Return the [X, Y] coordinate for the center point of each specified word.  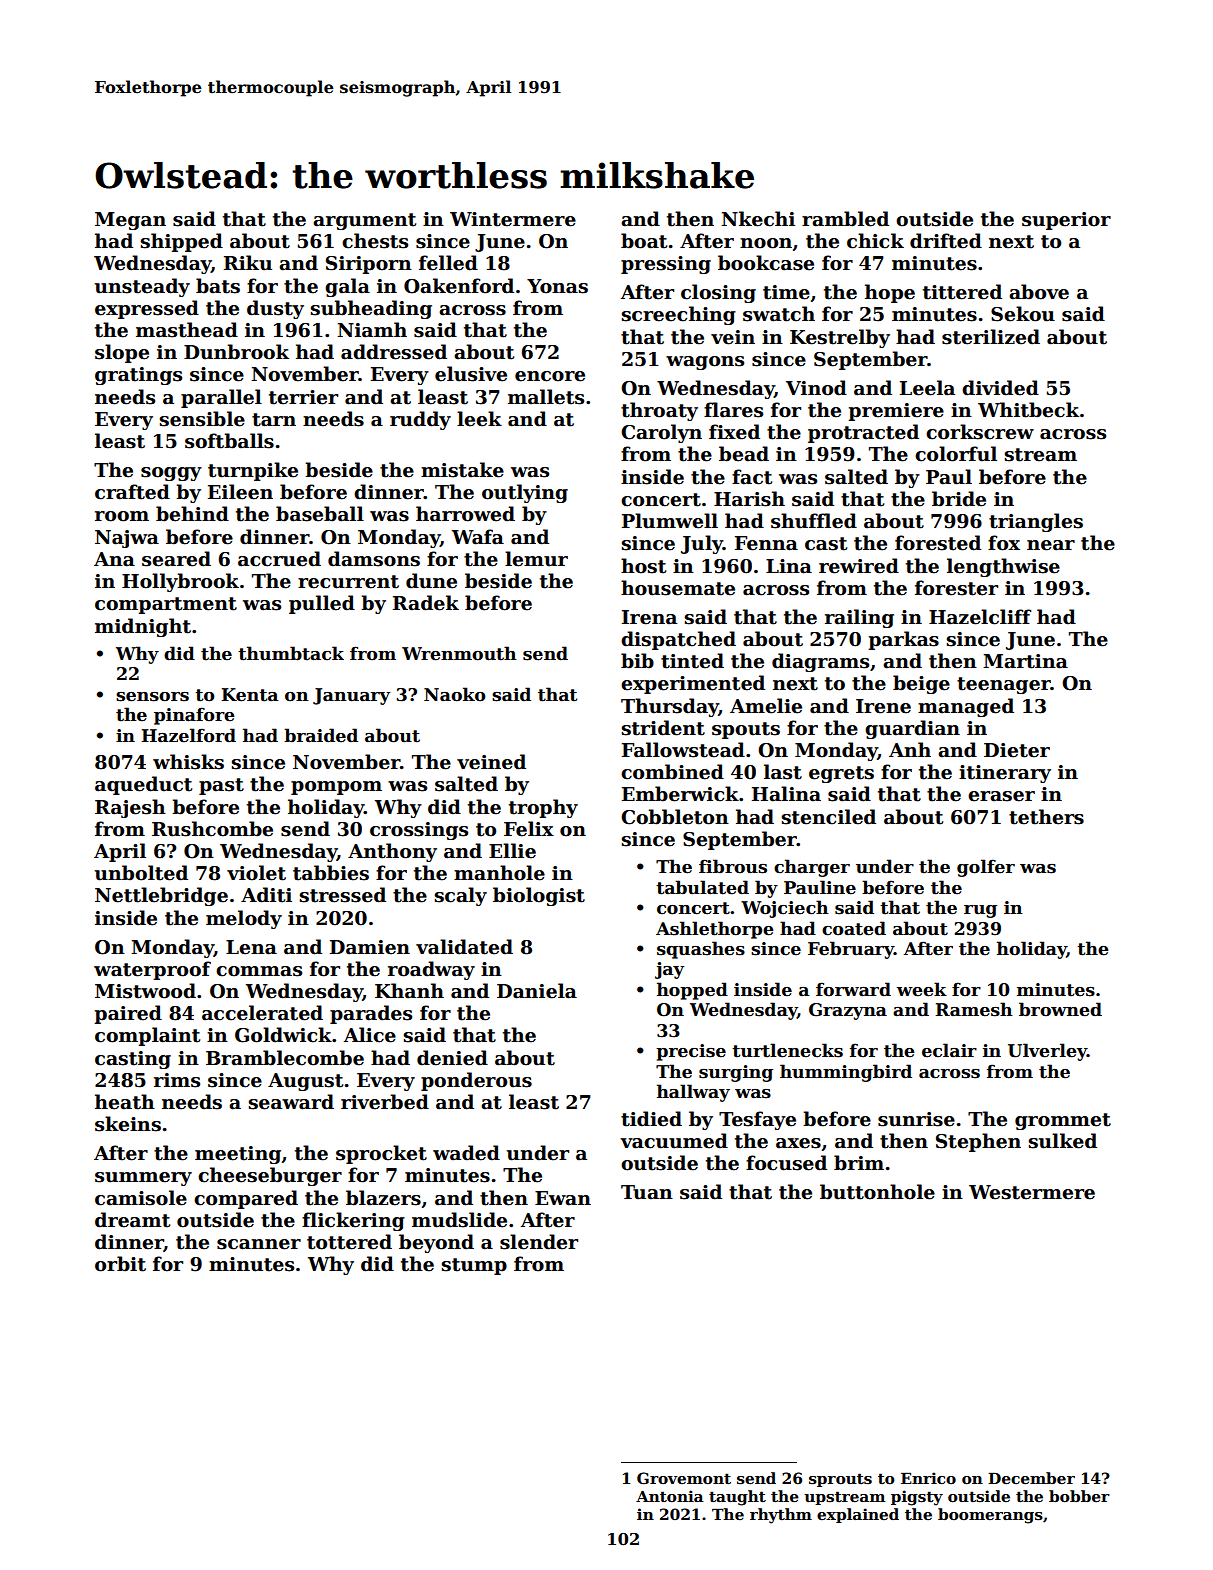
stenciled [829, 817]
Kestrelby [840, 338]
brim [859, 1163]
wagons [705, 363]
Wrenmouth [459, 653]
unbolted [141, 873]
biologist [539, 896]
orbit [120, 1264]
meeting [238, 1155]
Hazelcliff [980, 617]
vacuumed [674, 1141]
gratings [138, 376]
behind [192, 514]
